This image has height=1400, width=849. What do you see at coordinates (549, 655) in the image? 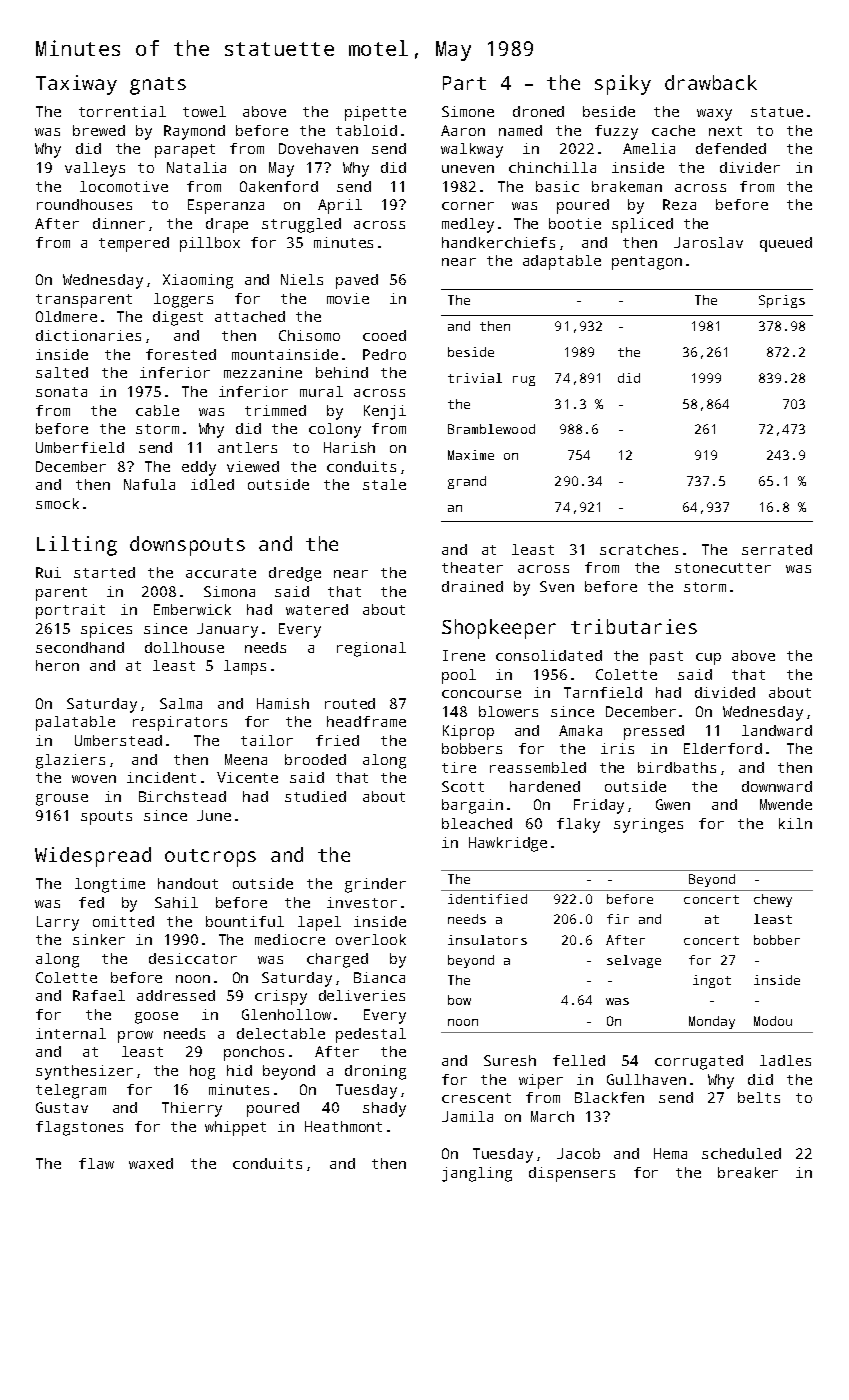
I see `consolidated` at bounding box center [549, 655].
